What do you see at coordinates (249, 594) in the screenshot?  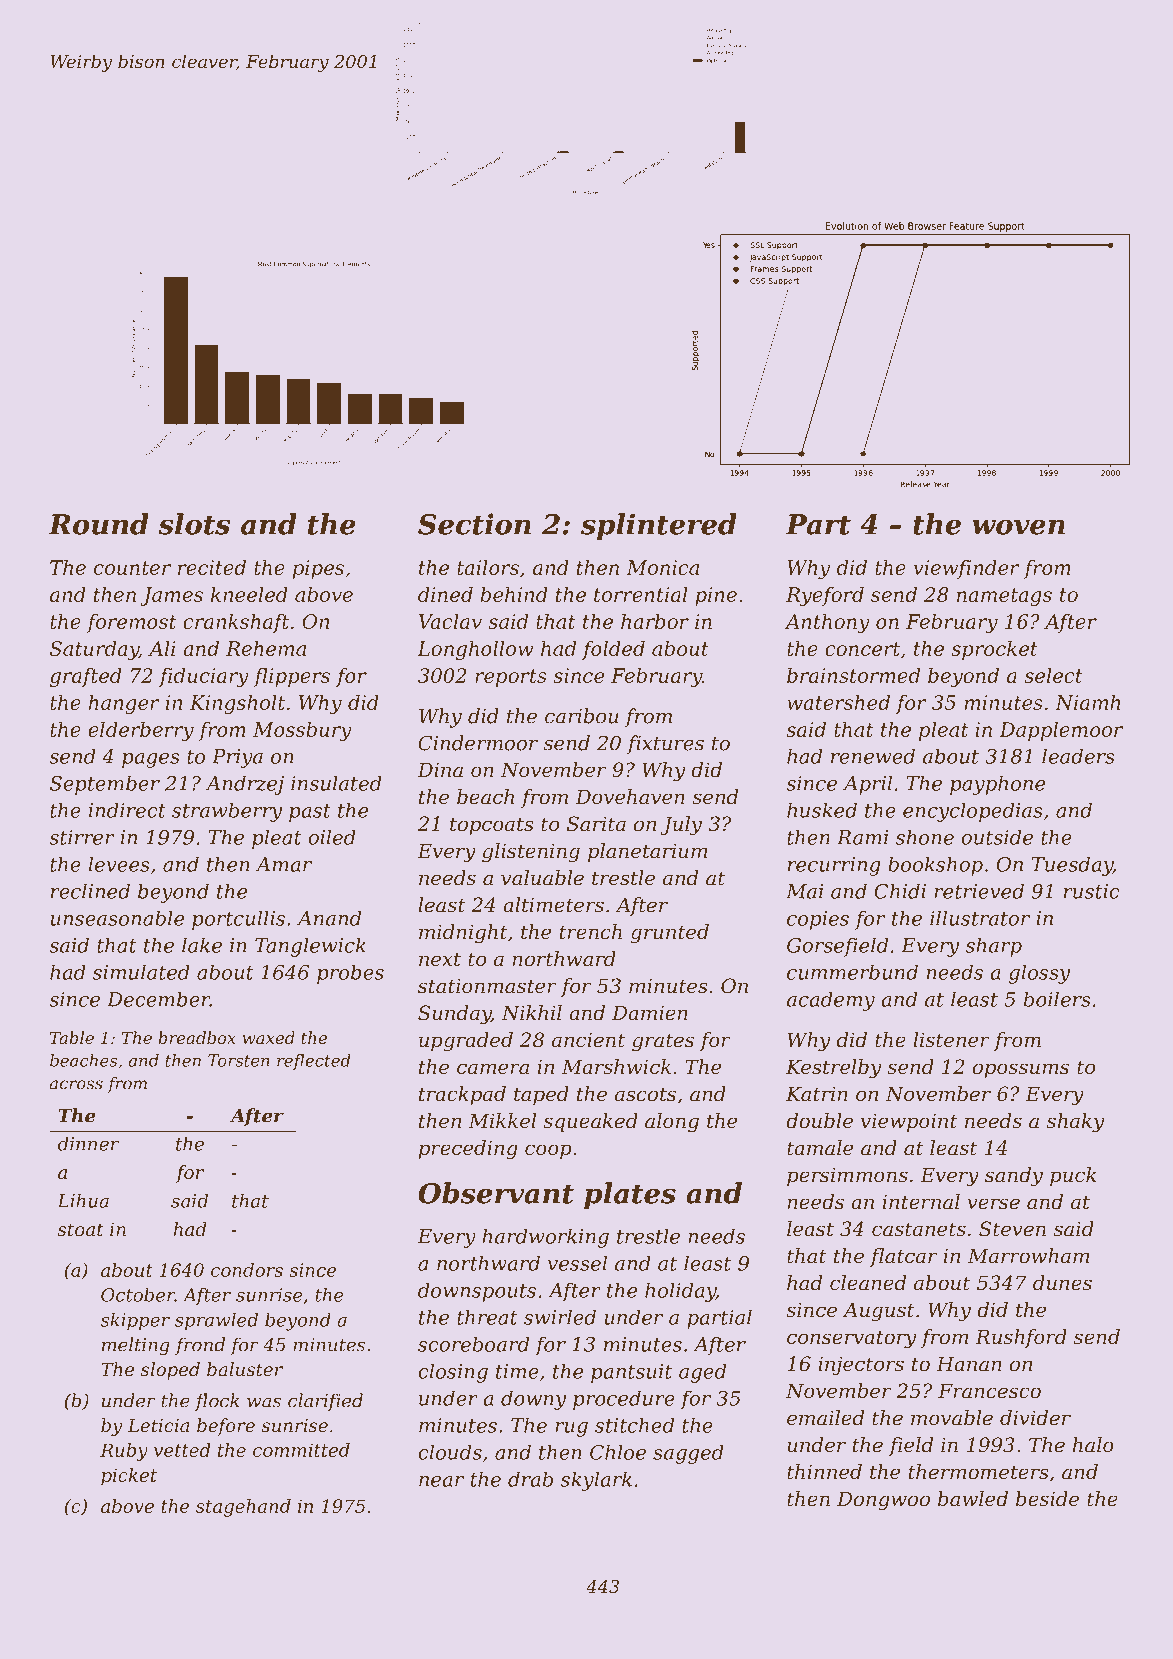 I see `kneeled` at bounding box center [249, 594].
